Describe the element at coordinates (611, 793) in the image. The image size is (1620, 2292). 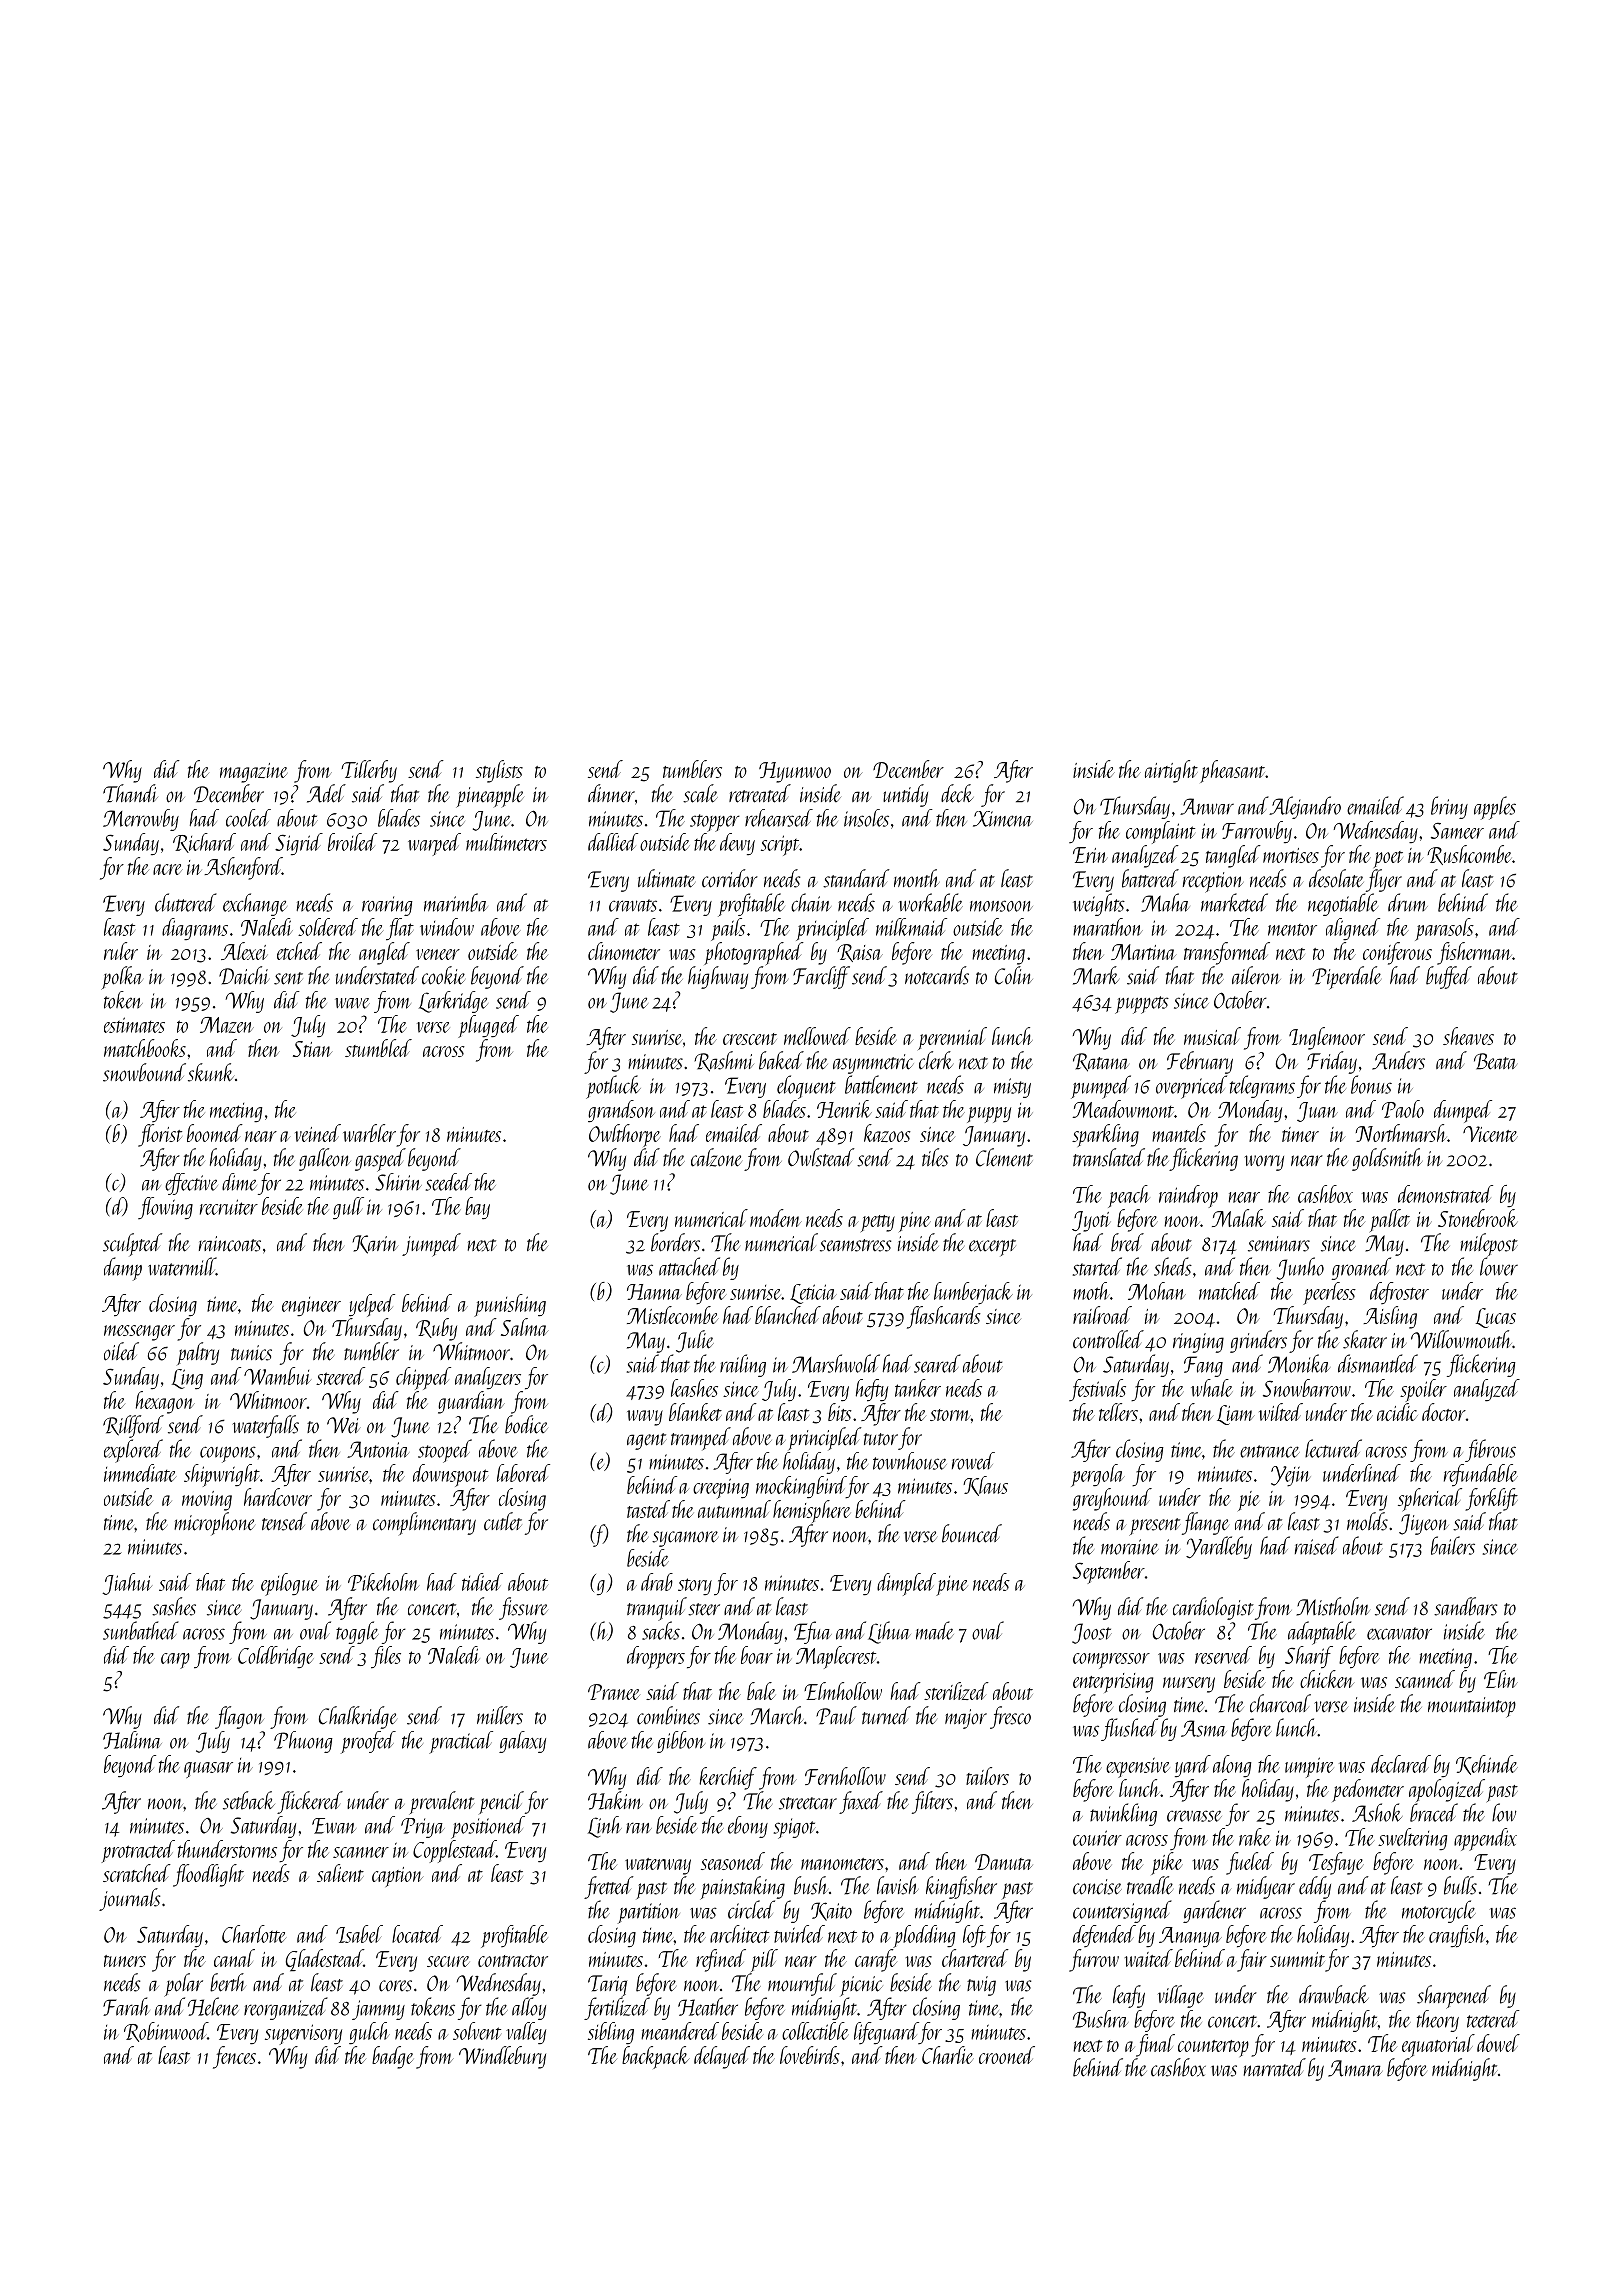
I see `dinner` at that location.
